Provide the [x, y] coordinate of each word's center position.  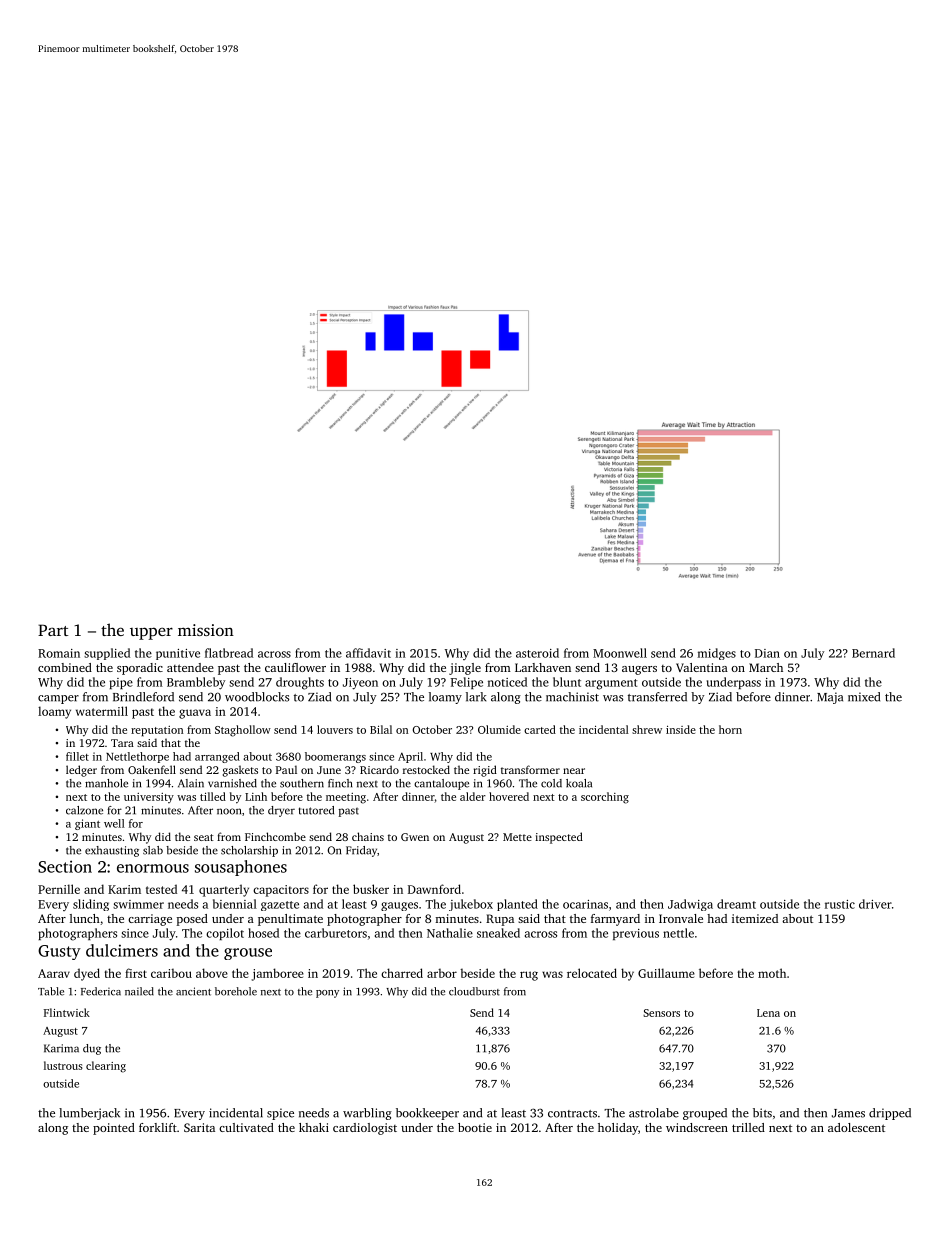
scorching [605, 798]
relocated [592, 973]
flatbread [229, 653]
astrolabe [654, 1113]
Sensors [661, 1013]
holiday [618, 1129]
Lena [768, 1013]
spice [280, 1114]
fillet [77, 756]
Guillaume [666, 973]
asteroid [537, 653]
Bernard [873, 653]
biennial [235, 904]
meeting [346, 798]
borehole [236, 991]
